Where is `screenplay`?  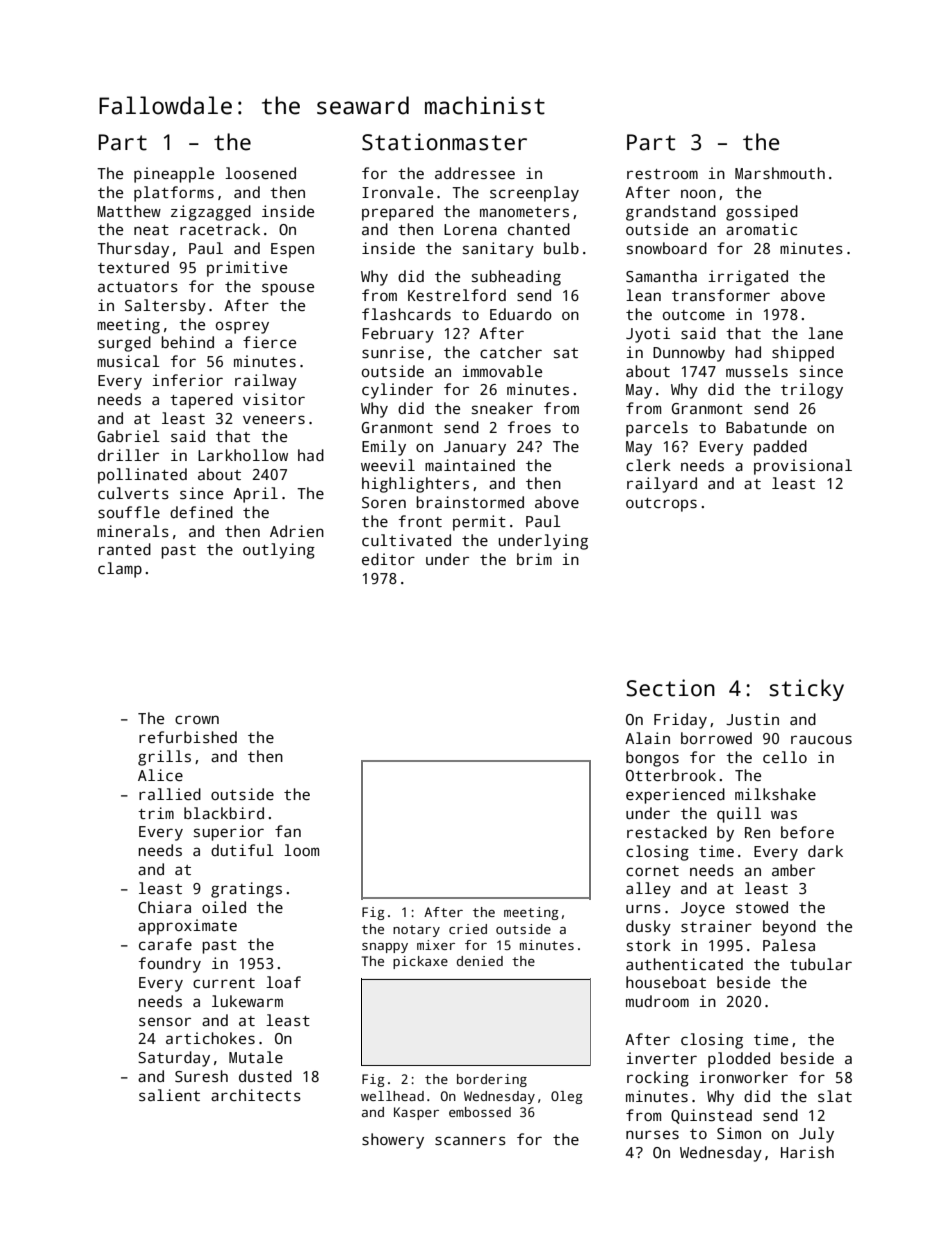
screenplay is located at coordinates (534, 194).
